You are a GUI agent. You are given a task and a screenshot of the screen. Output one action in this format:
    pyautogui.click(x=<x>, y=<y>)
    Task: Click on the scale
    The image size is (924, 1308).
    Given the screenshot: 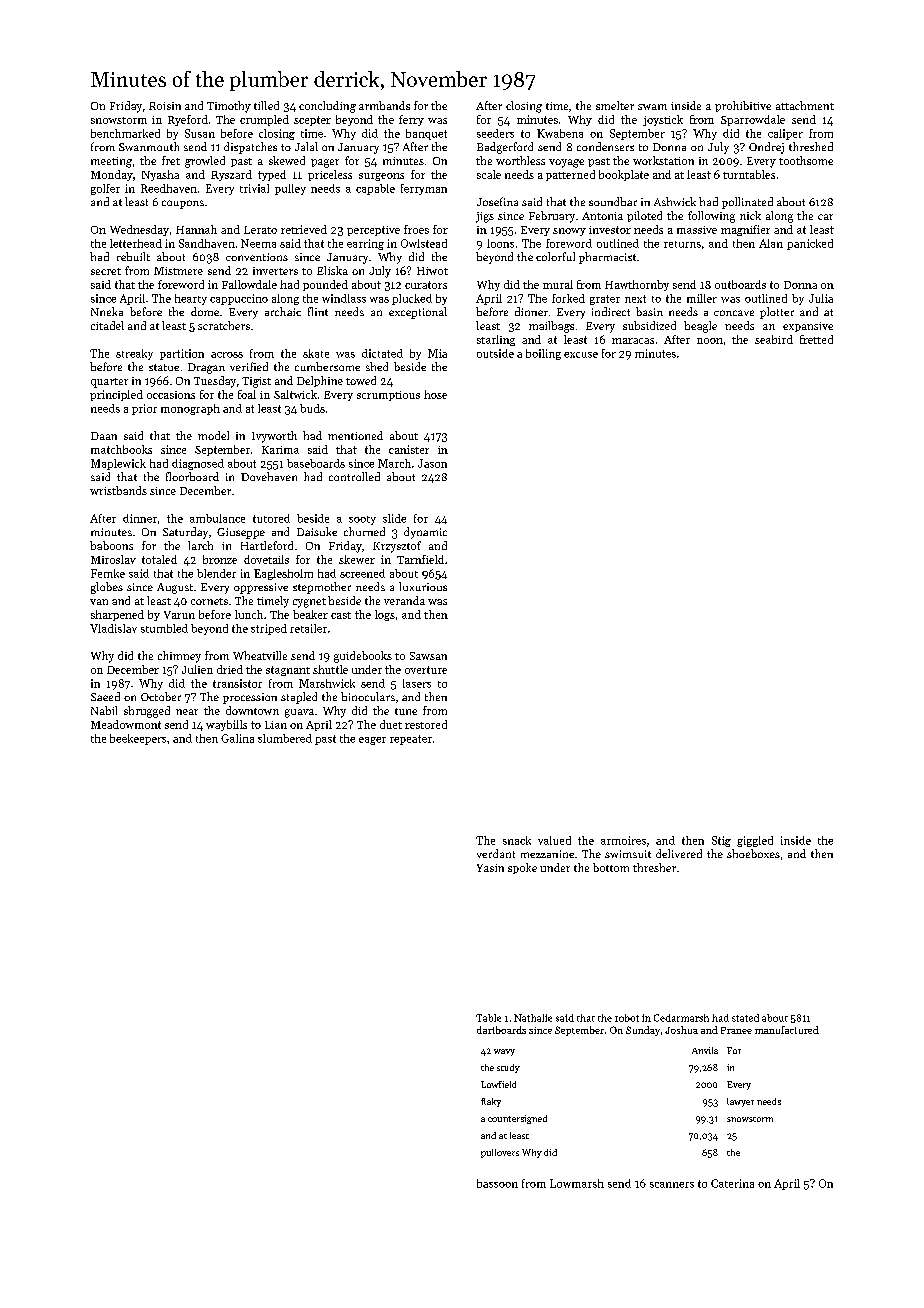 What is the action you would take?
    pyautogui.click(x=489, y=174)
